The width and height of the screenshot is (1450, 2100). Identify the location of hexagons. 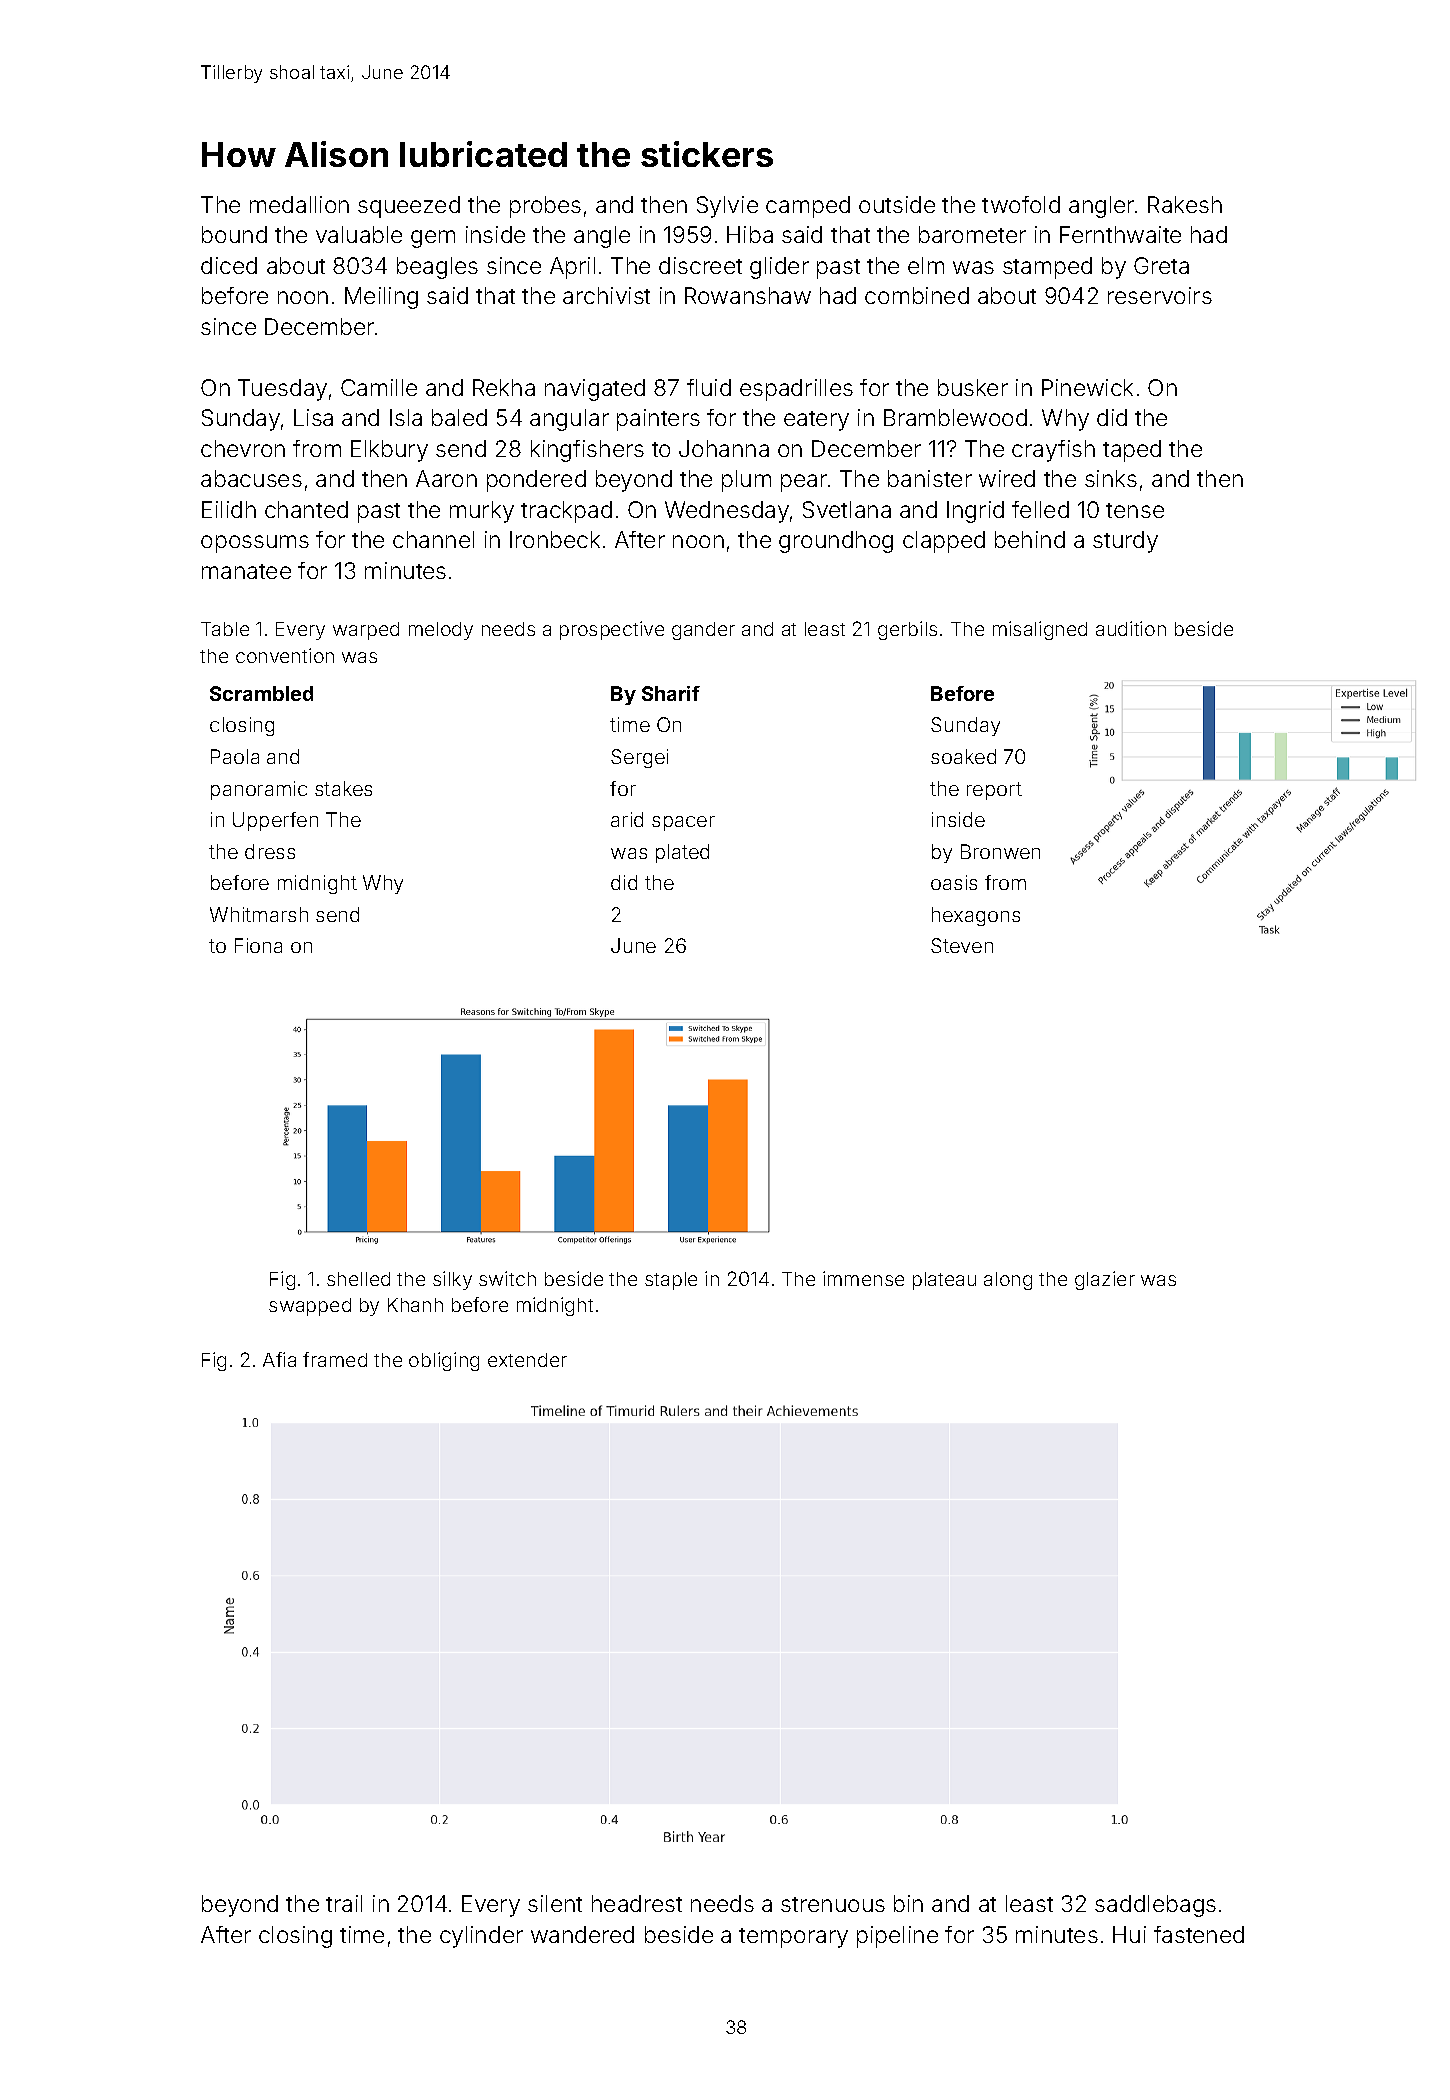
(976, 916).
